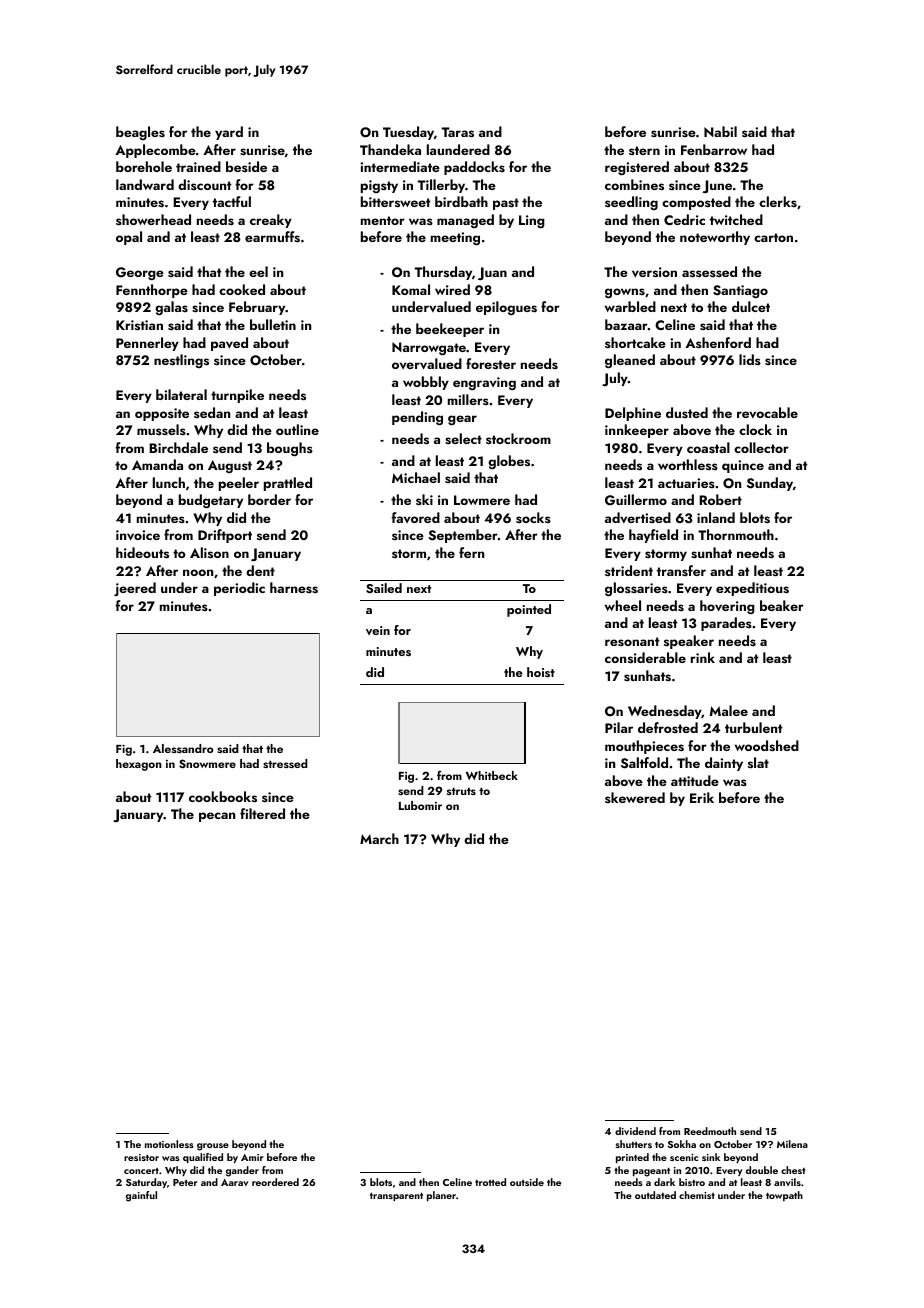  I want to click on hoist, so click(541, 672).
